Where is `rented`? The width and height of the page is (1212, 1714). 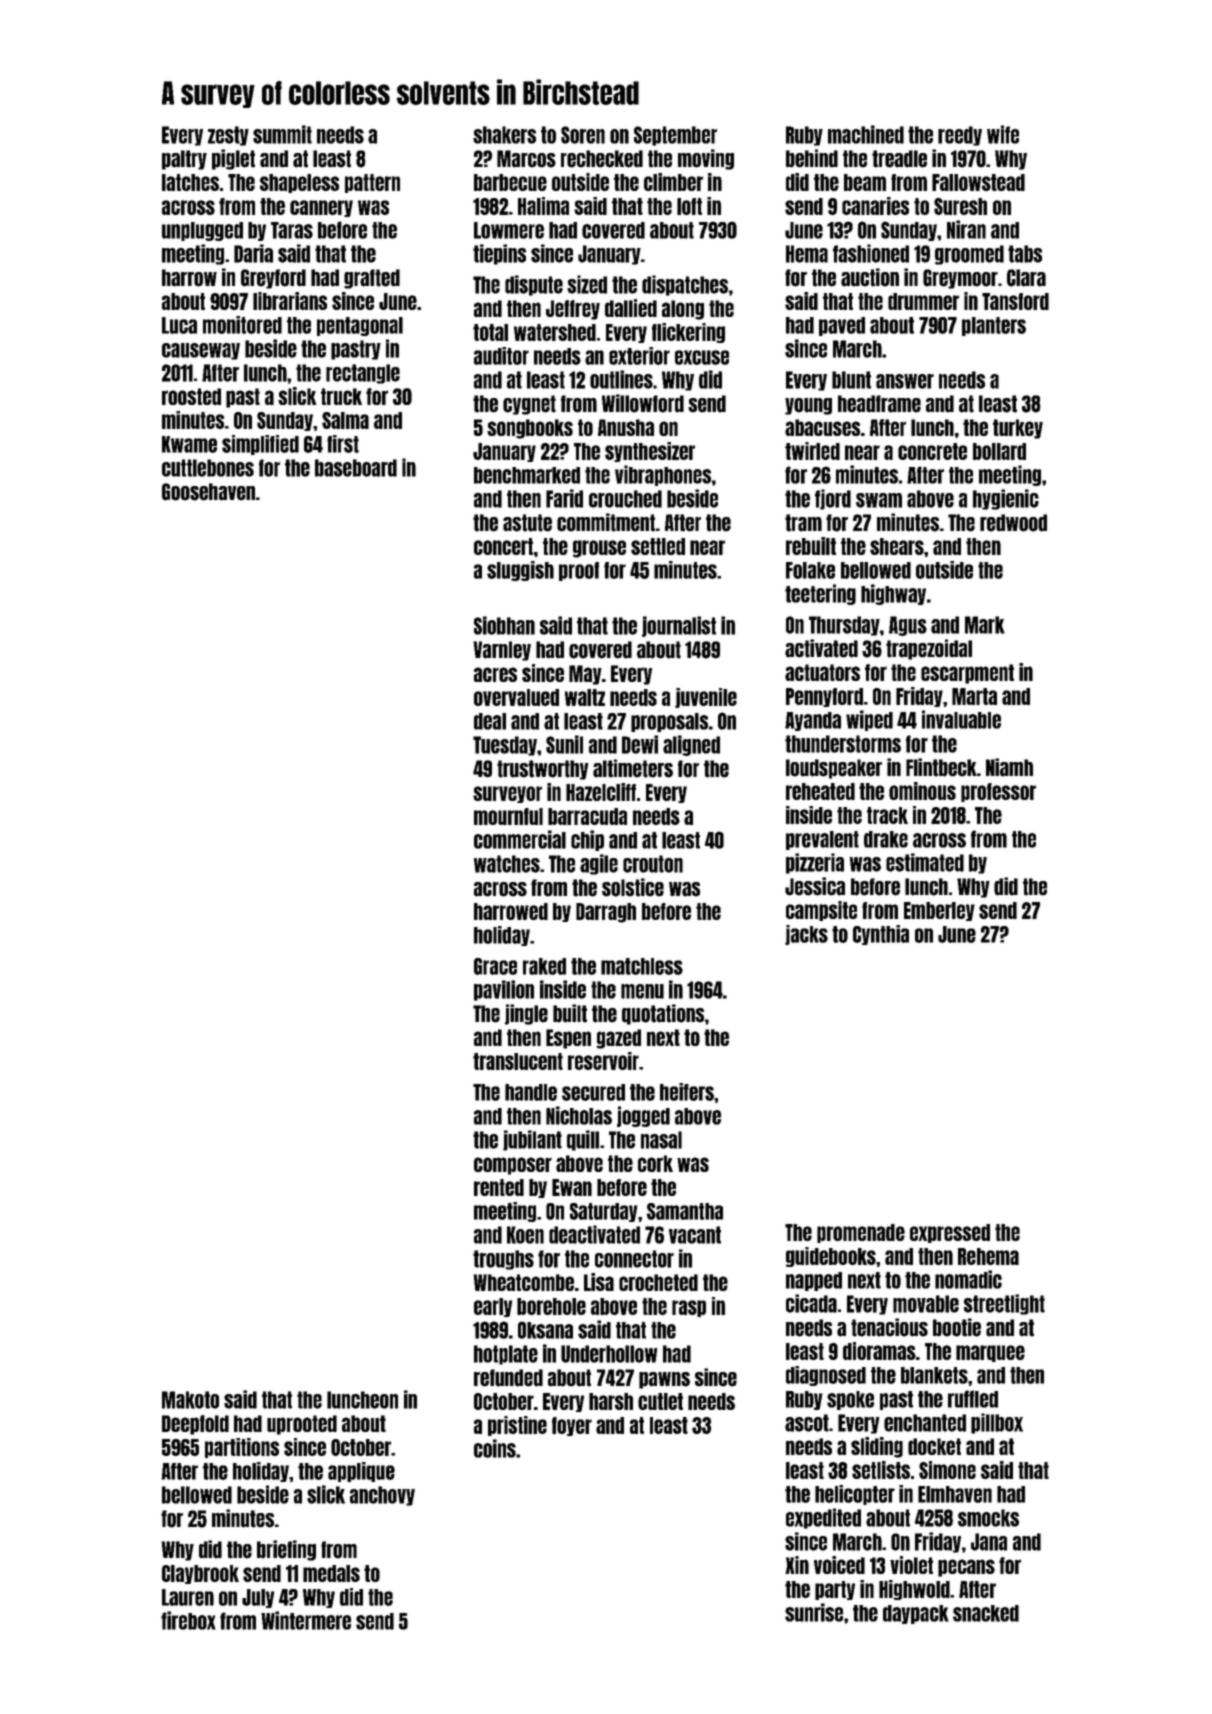 rented is located at coordinates (499, 1187).
